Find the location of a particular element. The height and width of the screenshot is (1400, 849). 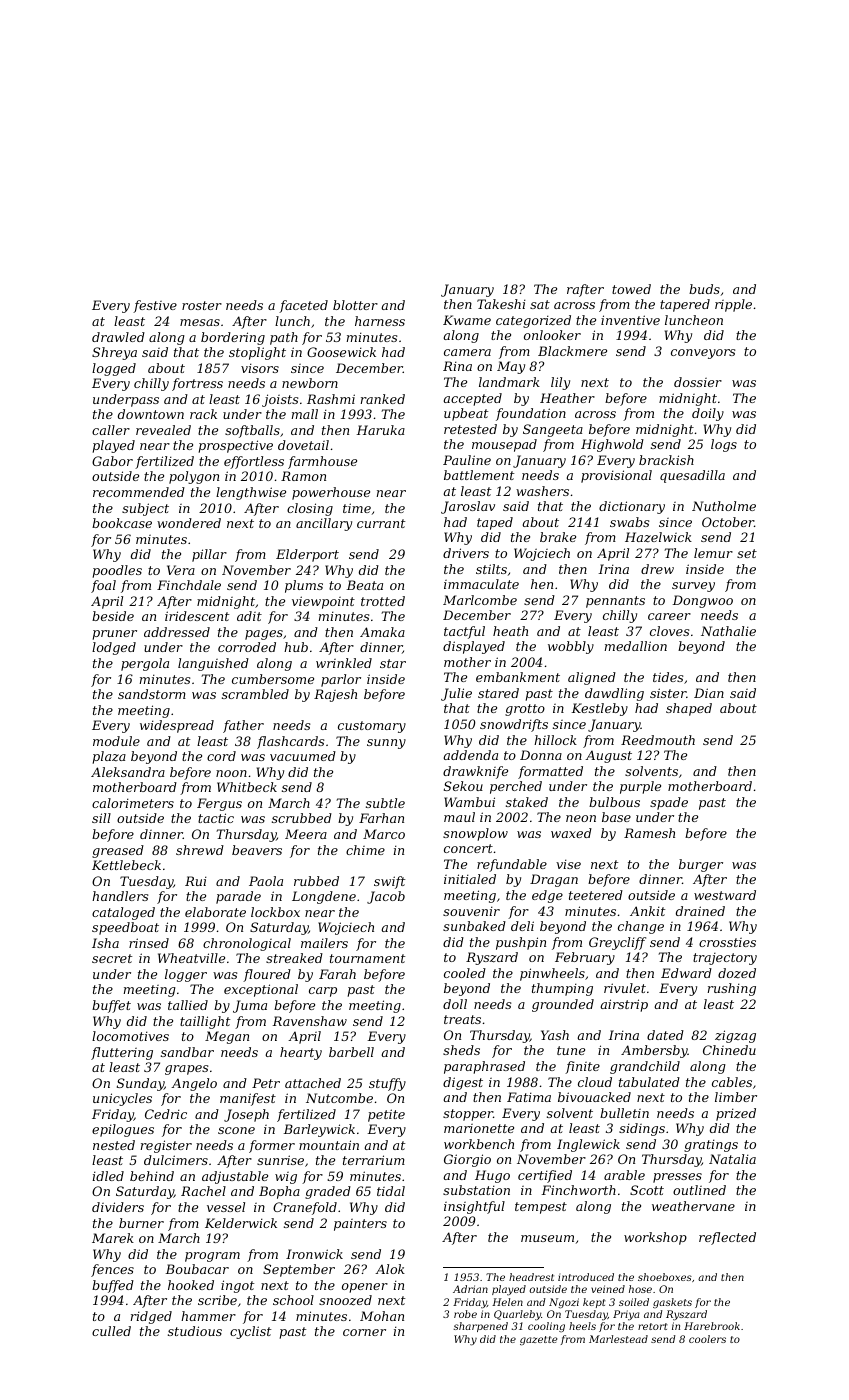

logger is located at coordinates (186, 975).
